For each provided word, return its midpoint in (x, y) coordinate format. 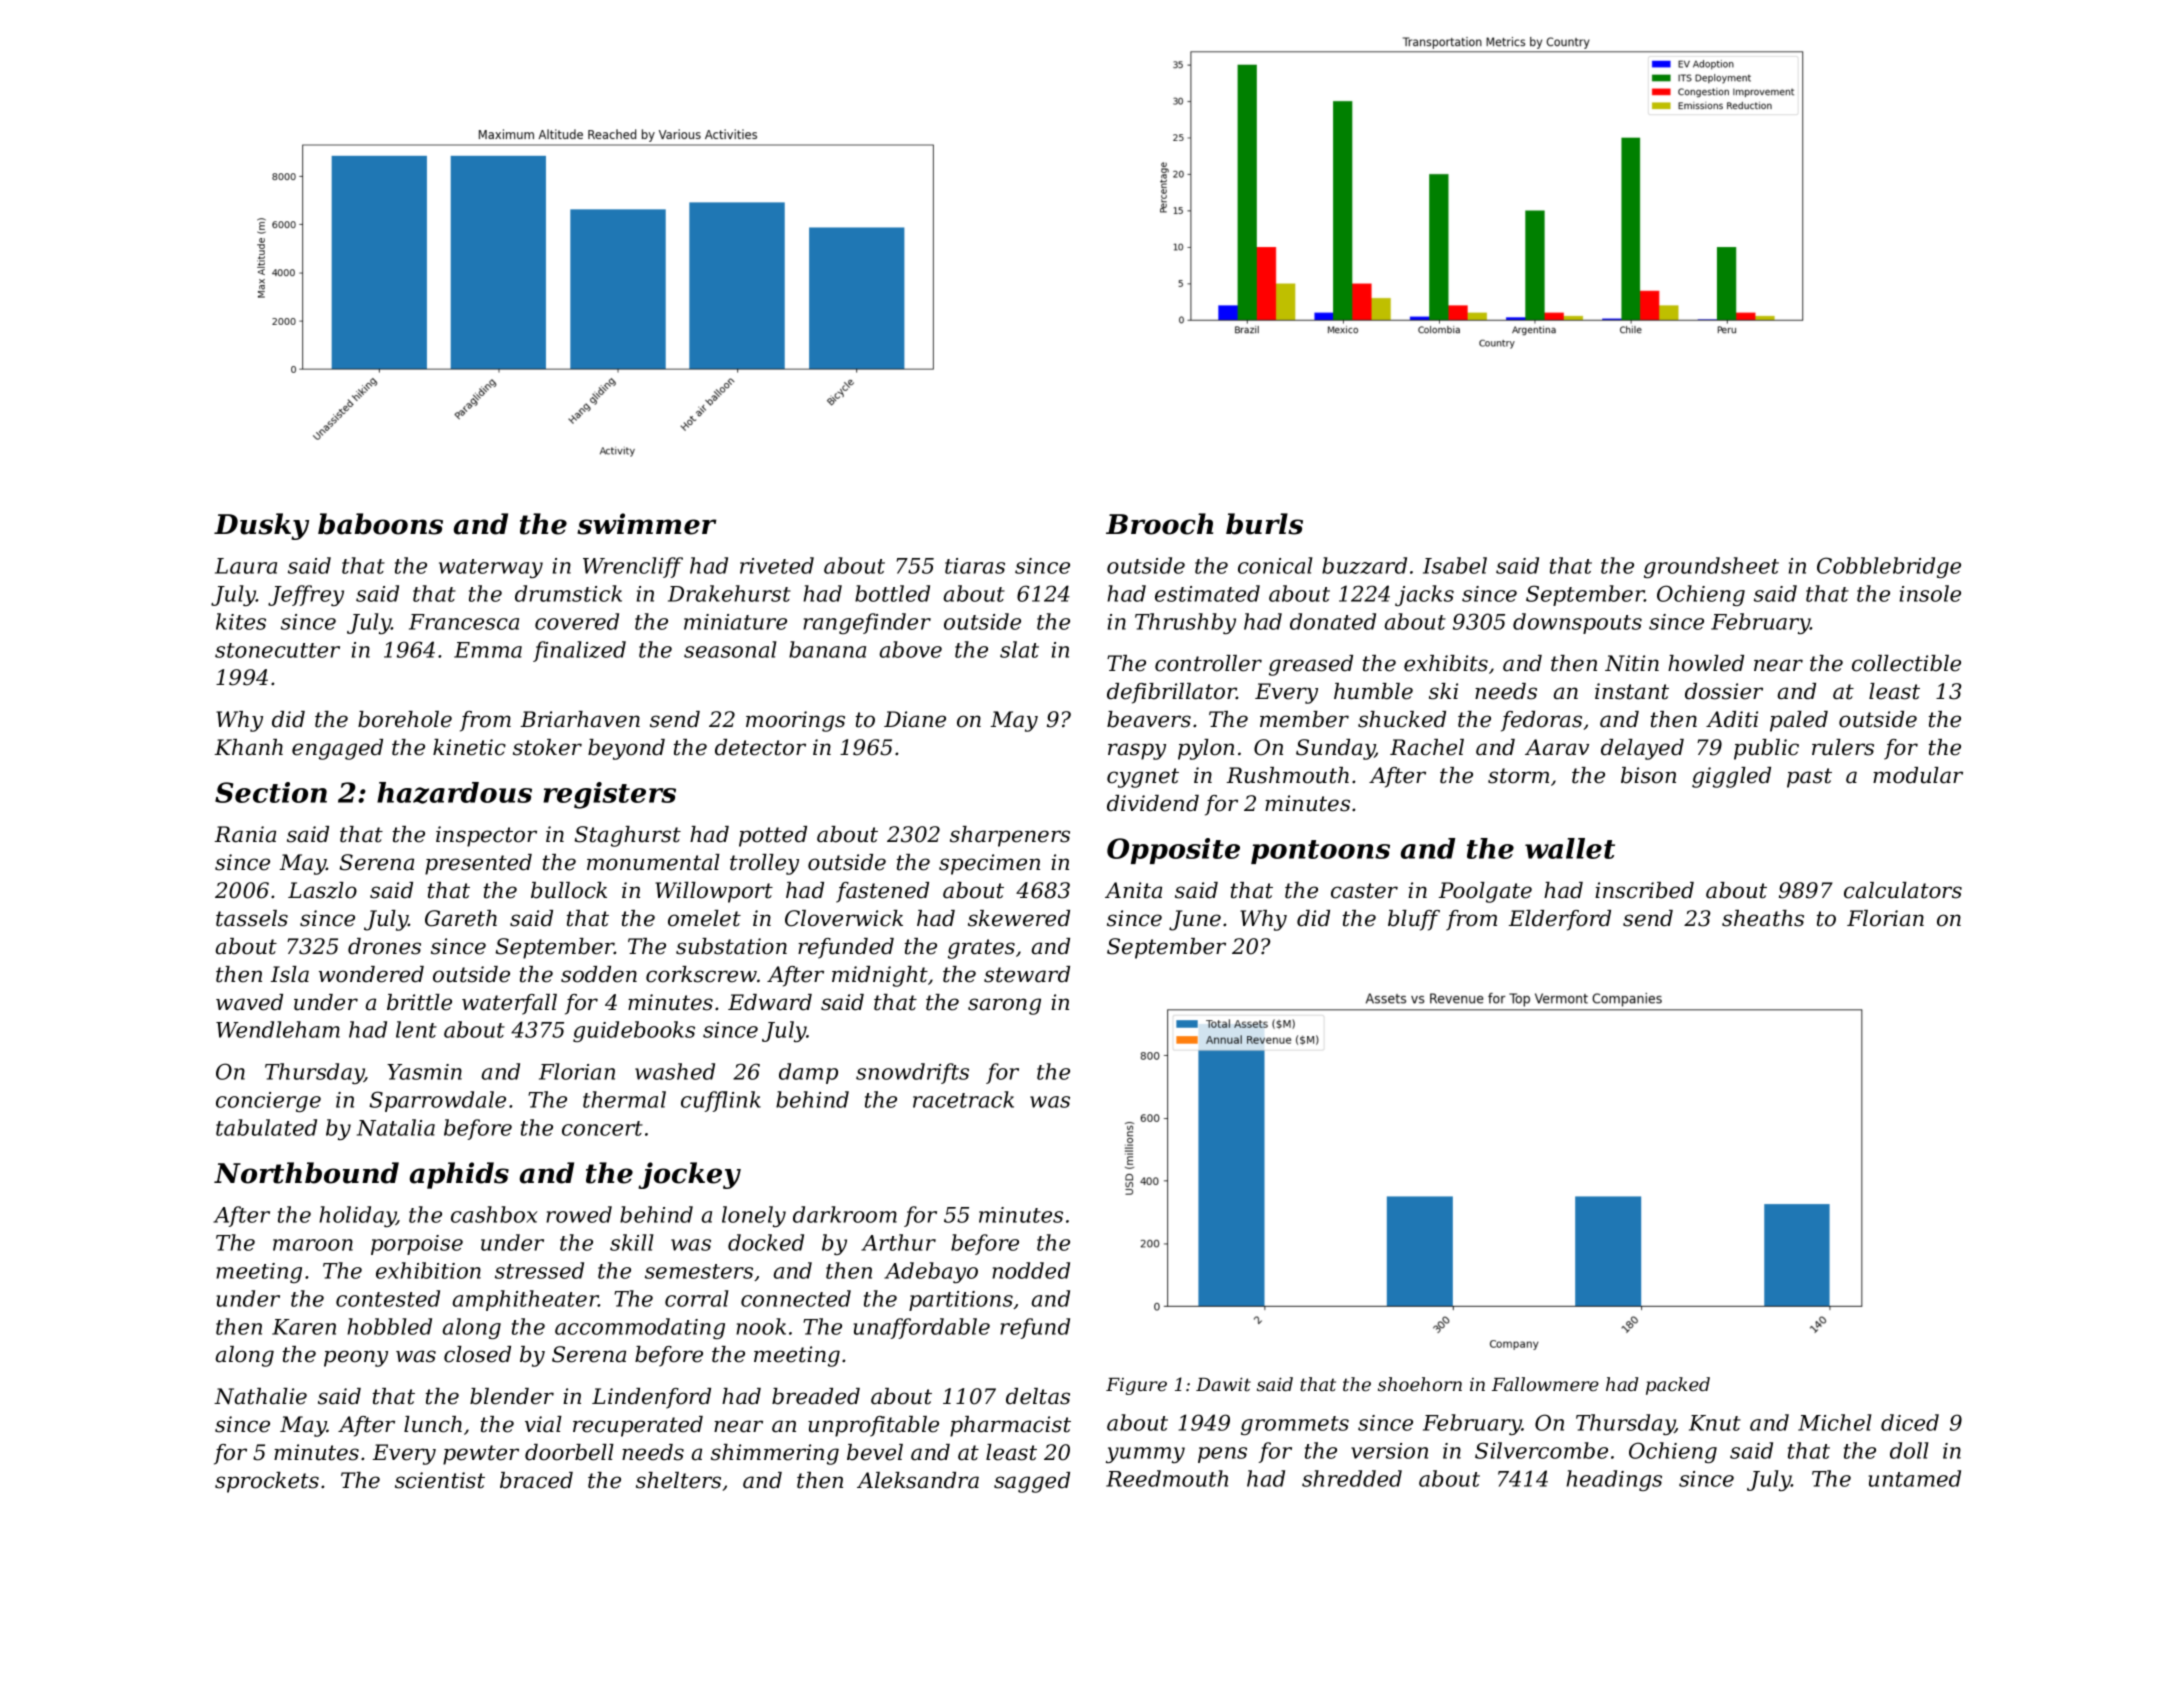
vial (543, 1424)
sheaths (1763, 918)
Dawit (1223, 1384)
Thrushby (1185, 623)
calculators (1903, 890)
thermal (624, 1099)
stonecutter (277, 650)
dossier (1724, 691)
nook (761, 1326)
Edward (770, 1002)
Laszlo (322, 890)
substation (731, 946)
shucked (1402, 719)
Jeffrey (306, 595)
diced (1910, 1422)
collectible (1906, 663)
